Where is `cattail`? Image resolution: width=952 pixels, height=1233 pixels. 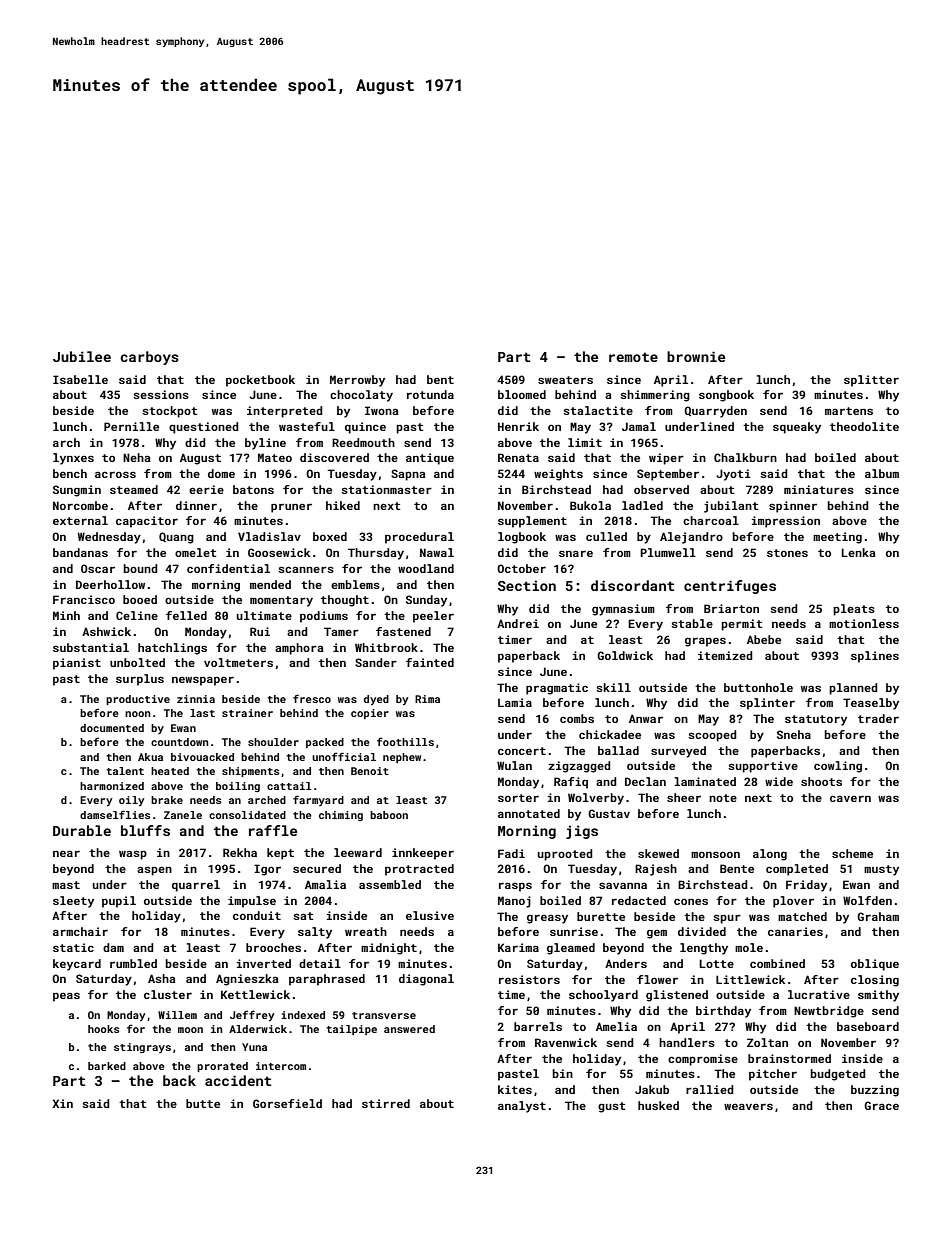 cattail is located at coordinates (289, 786).
